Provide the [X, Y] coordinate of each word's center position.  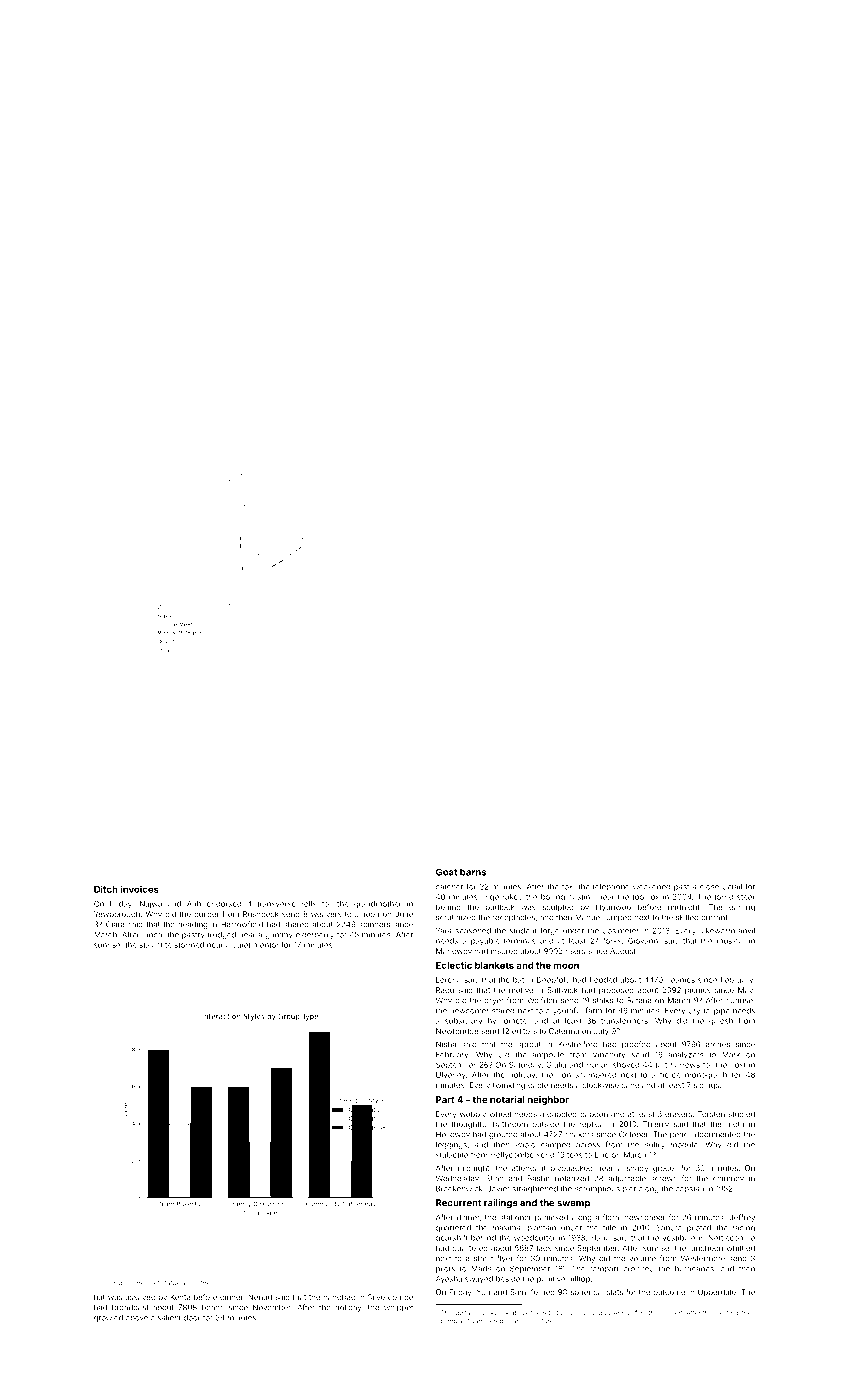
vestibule [679, 1238]
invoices [140, 889]
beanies [680, 980]
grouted [503, 1135]
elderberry [315, 935]
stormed [189, 945]
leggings [451, 1145]
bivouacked [571, 1168]
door [192, 1318]
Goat [446, 872]
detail [732, 887]
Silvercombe [390, 1297]
